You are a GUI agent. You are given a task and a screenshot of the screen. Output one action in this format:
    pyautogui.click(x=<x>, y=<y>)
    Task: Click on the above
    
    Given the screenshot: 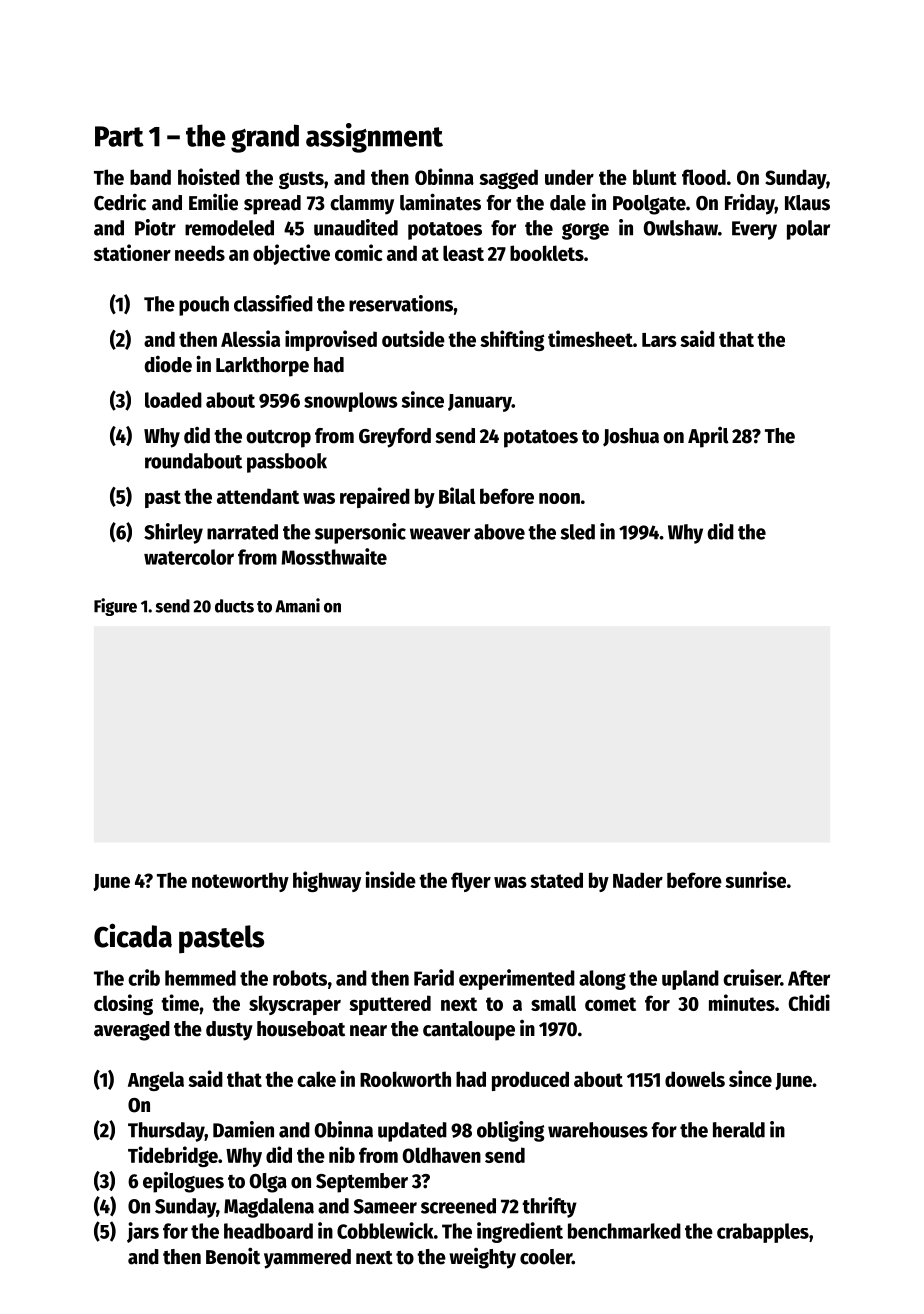 What is the action you would take?
    pyautogui.click(x=499, y=532)
